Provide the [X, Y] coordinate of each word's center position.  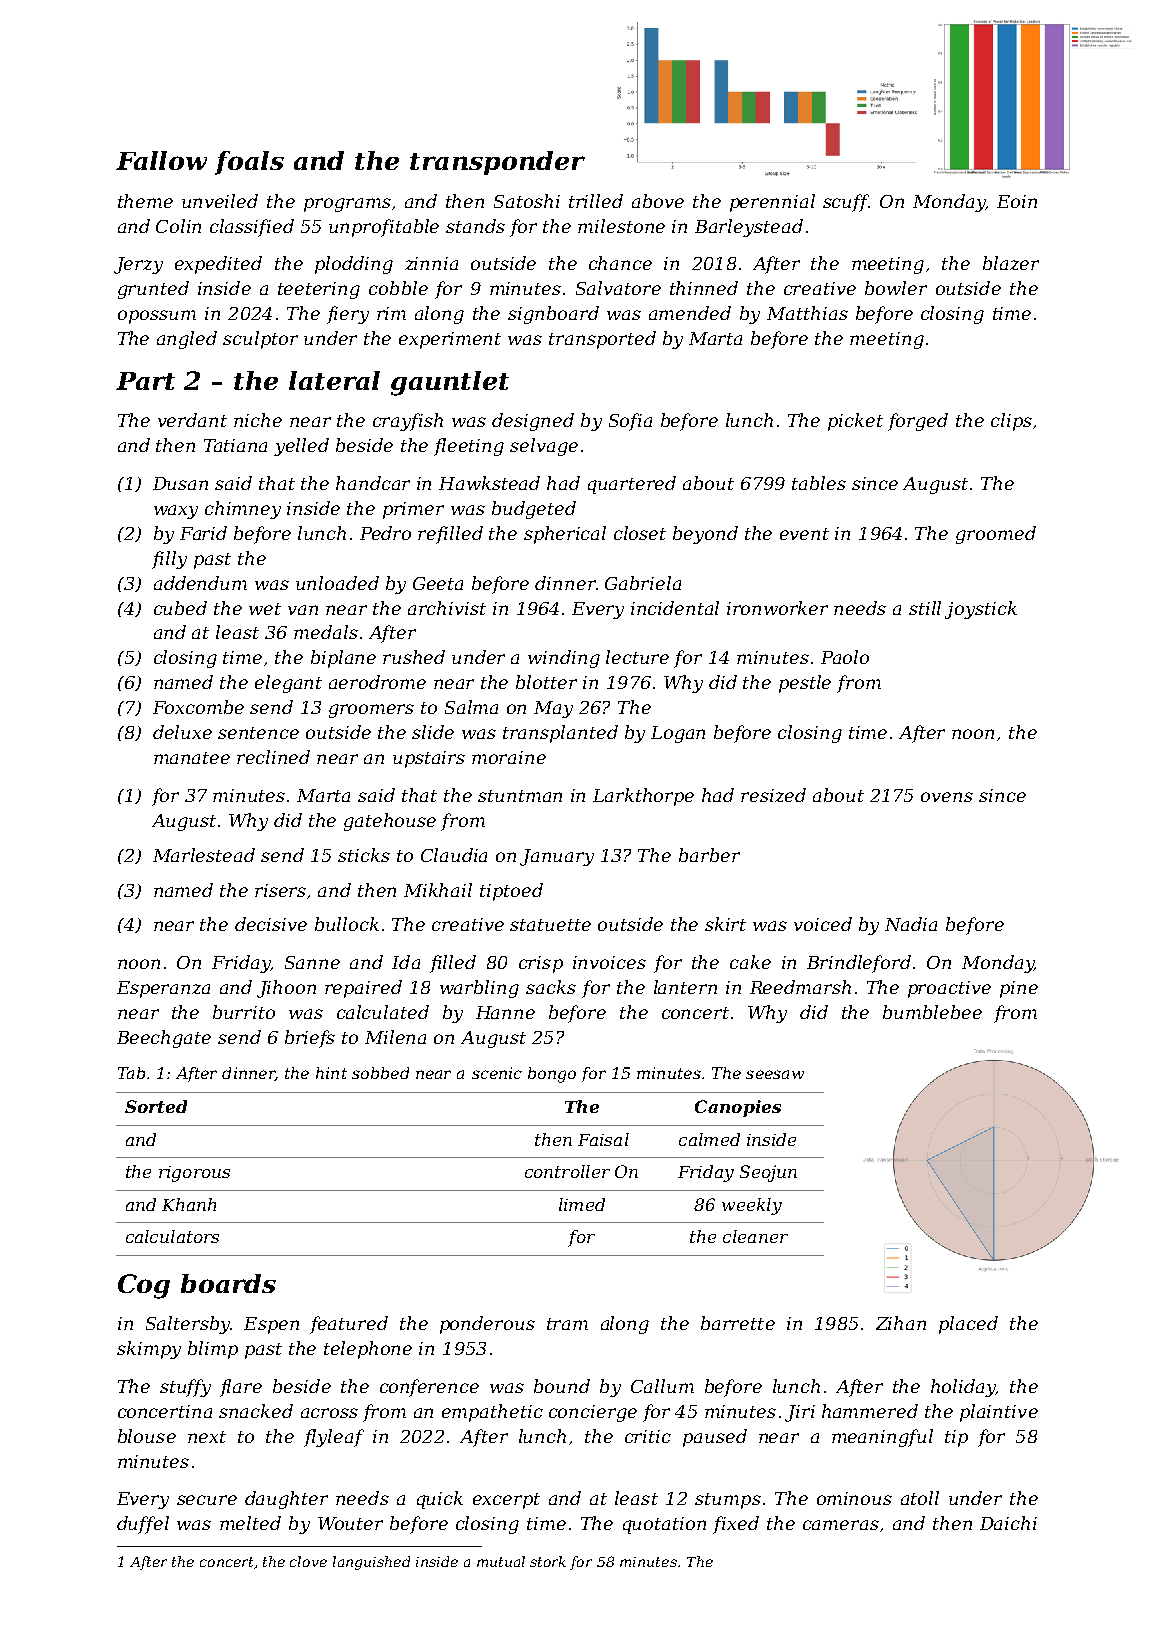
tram [567, 1324]
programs [347, 205]
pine [1019, 989]
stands [475, 226]
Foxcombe [198, 707]
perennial [772, 203]
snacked [256, 1411]
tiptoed [511, 892]
